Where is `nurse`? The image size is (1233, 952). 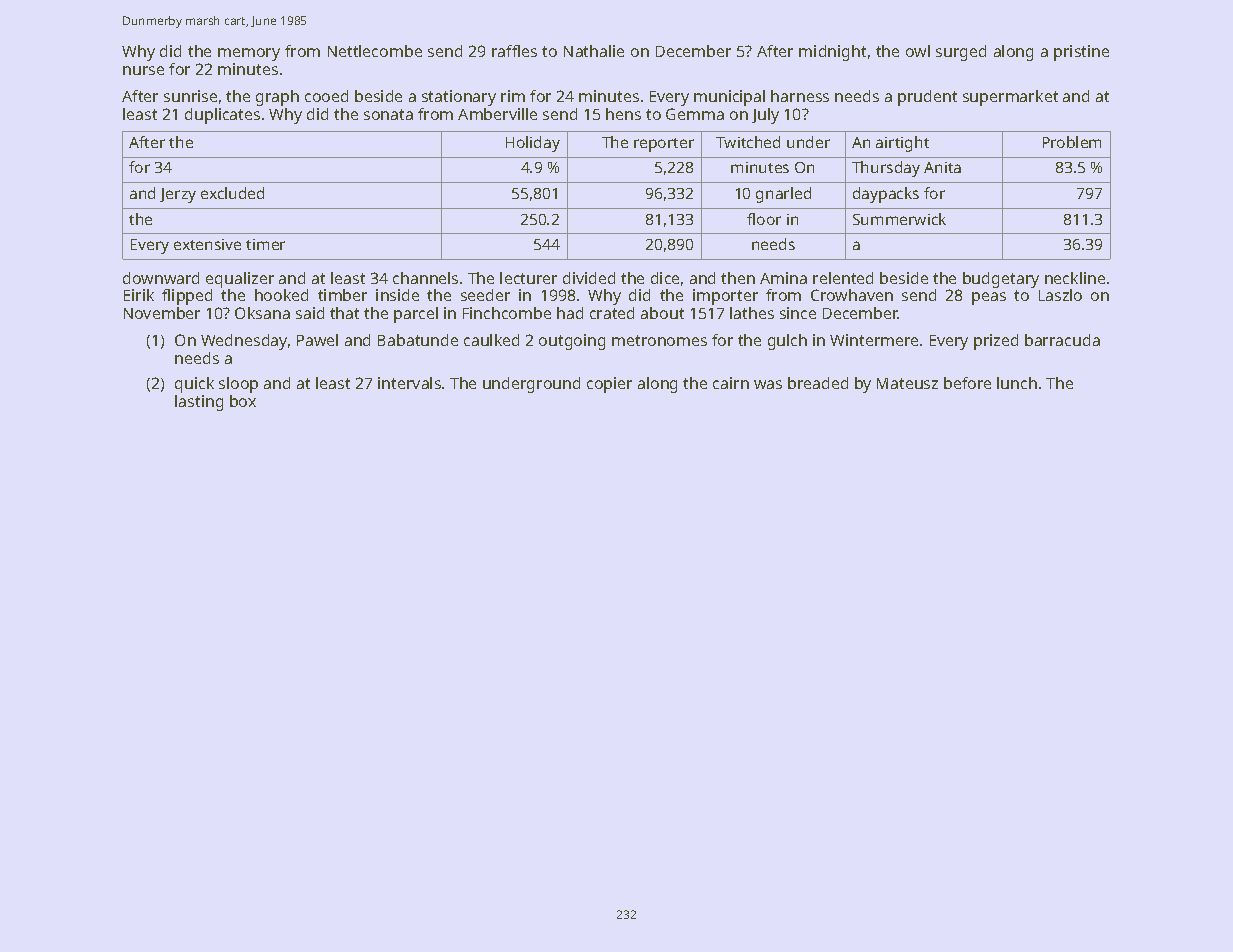
nurse is located at coordinates (143, 70).
